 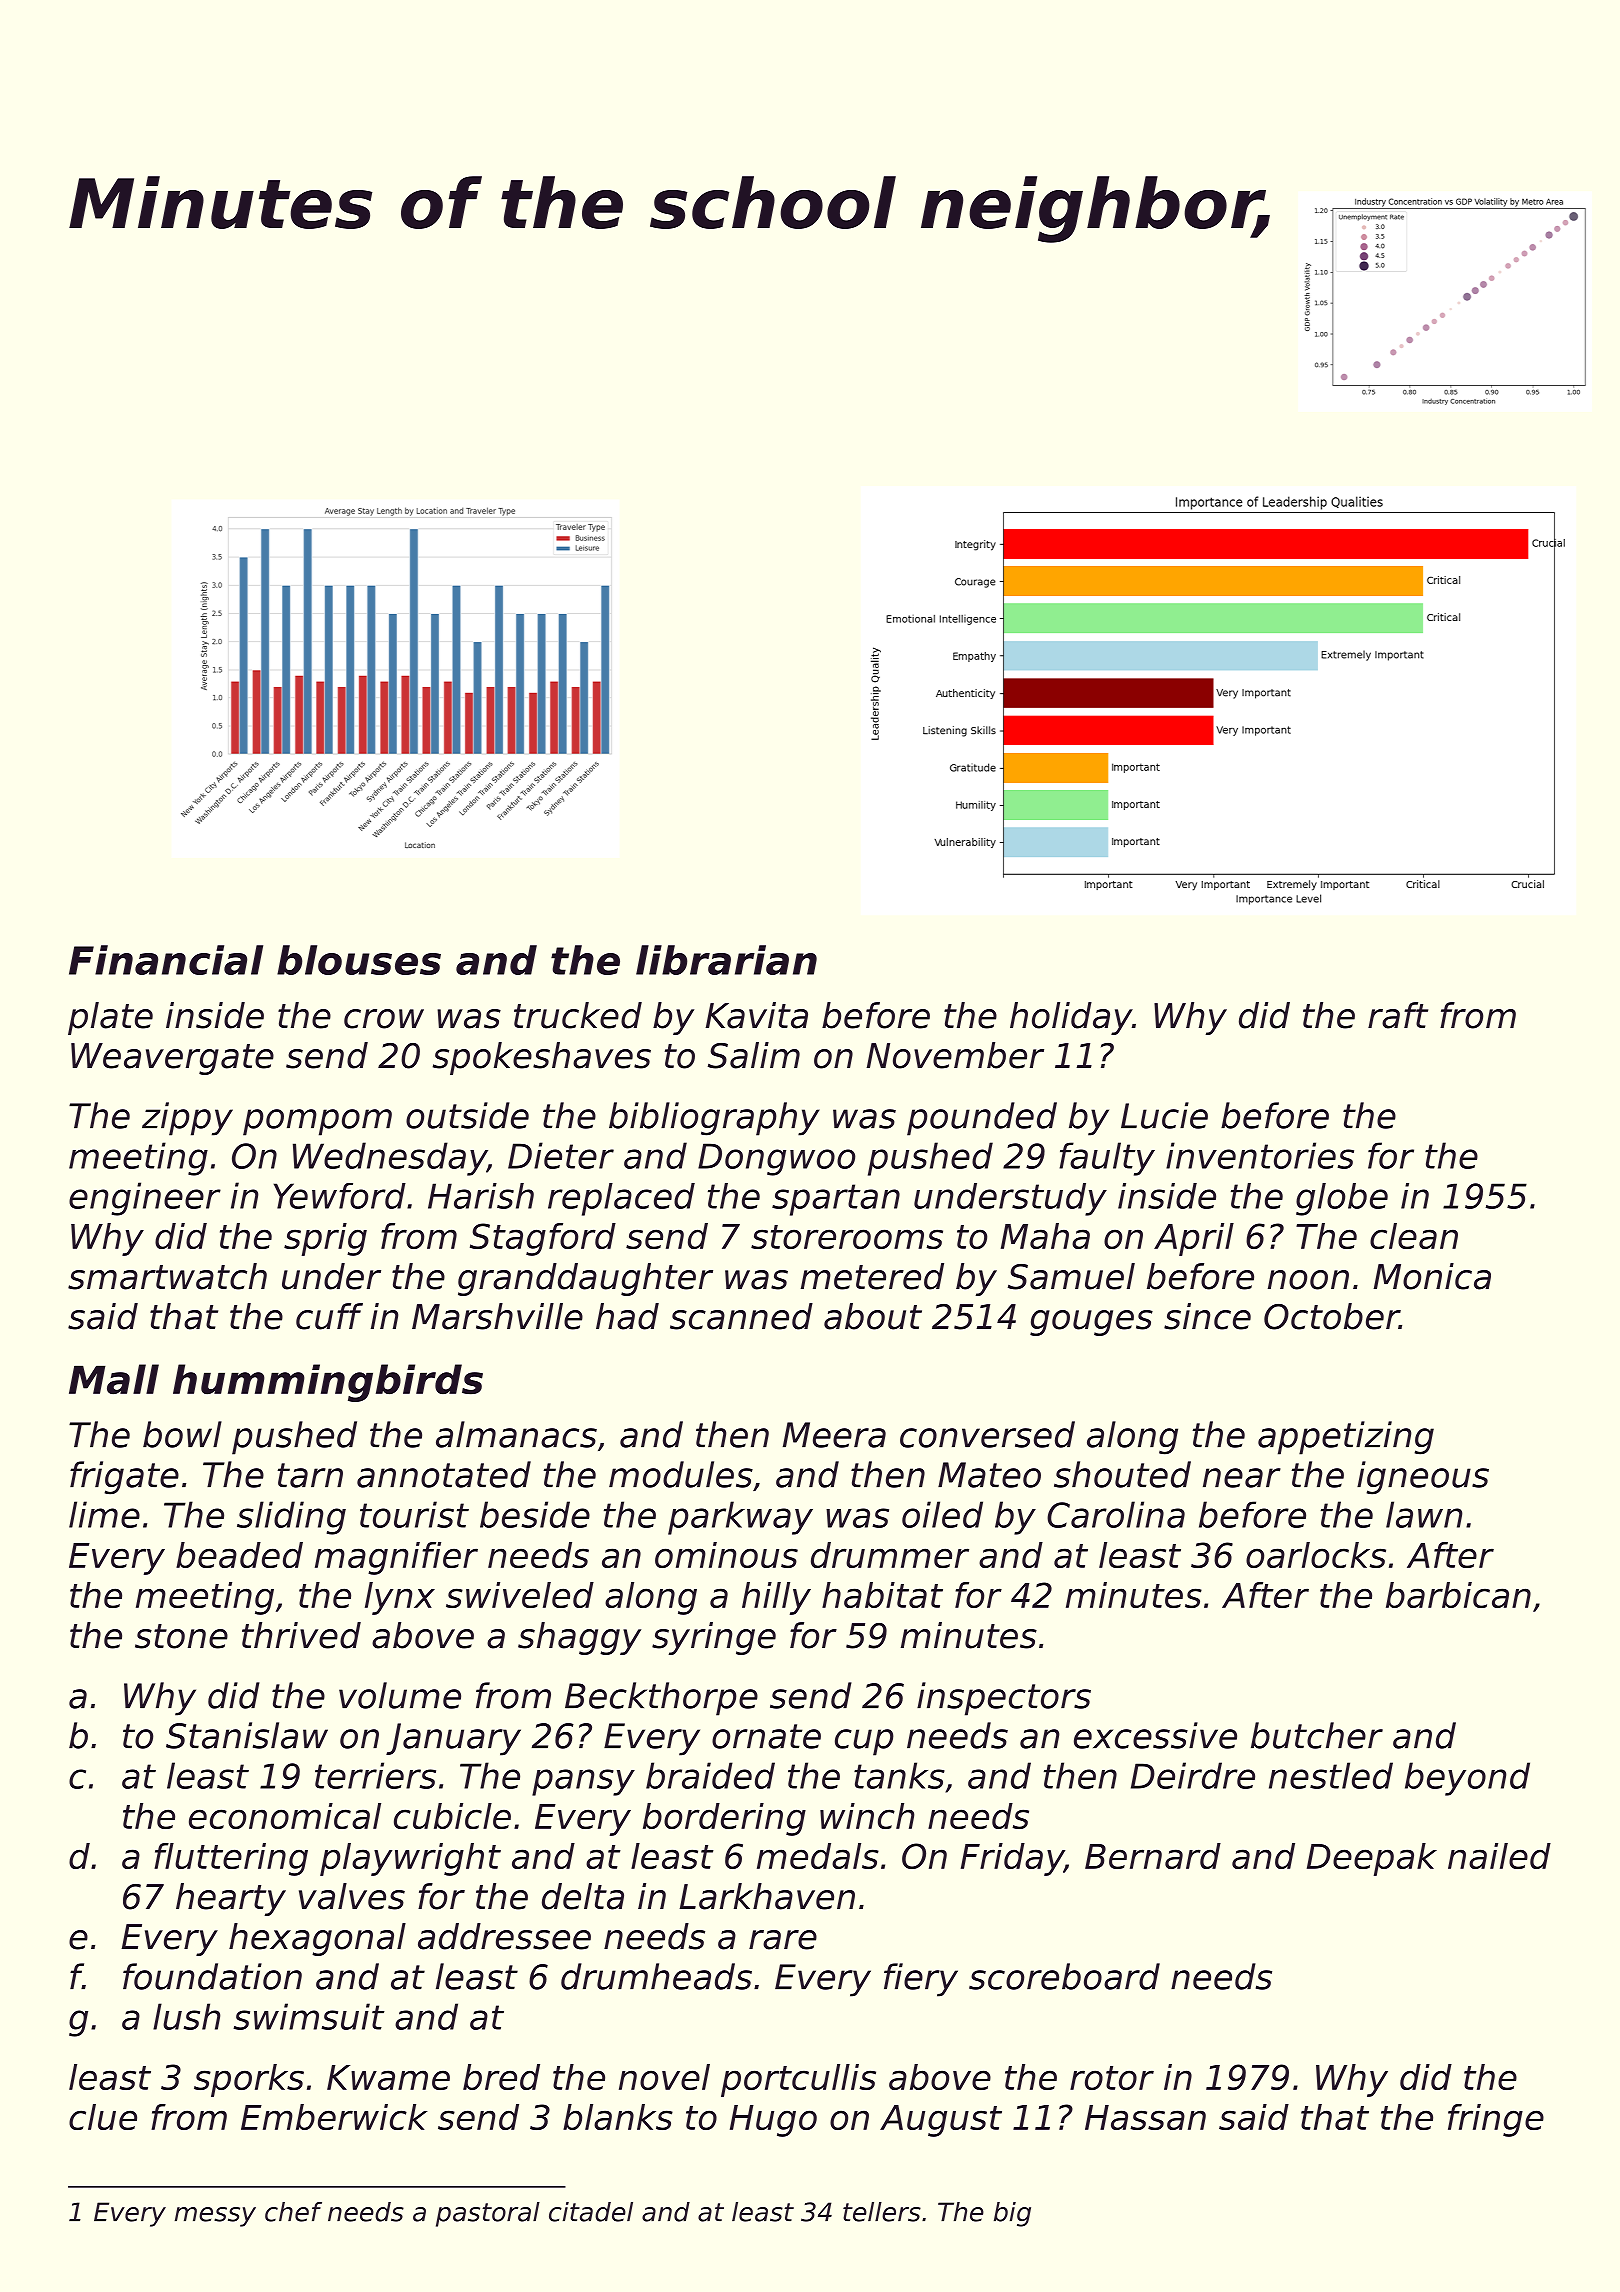 I want to click on drummer, so click(x=890, y=1555).
